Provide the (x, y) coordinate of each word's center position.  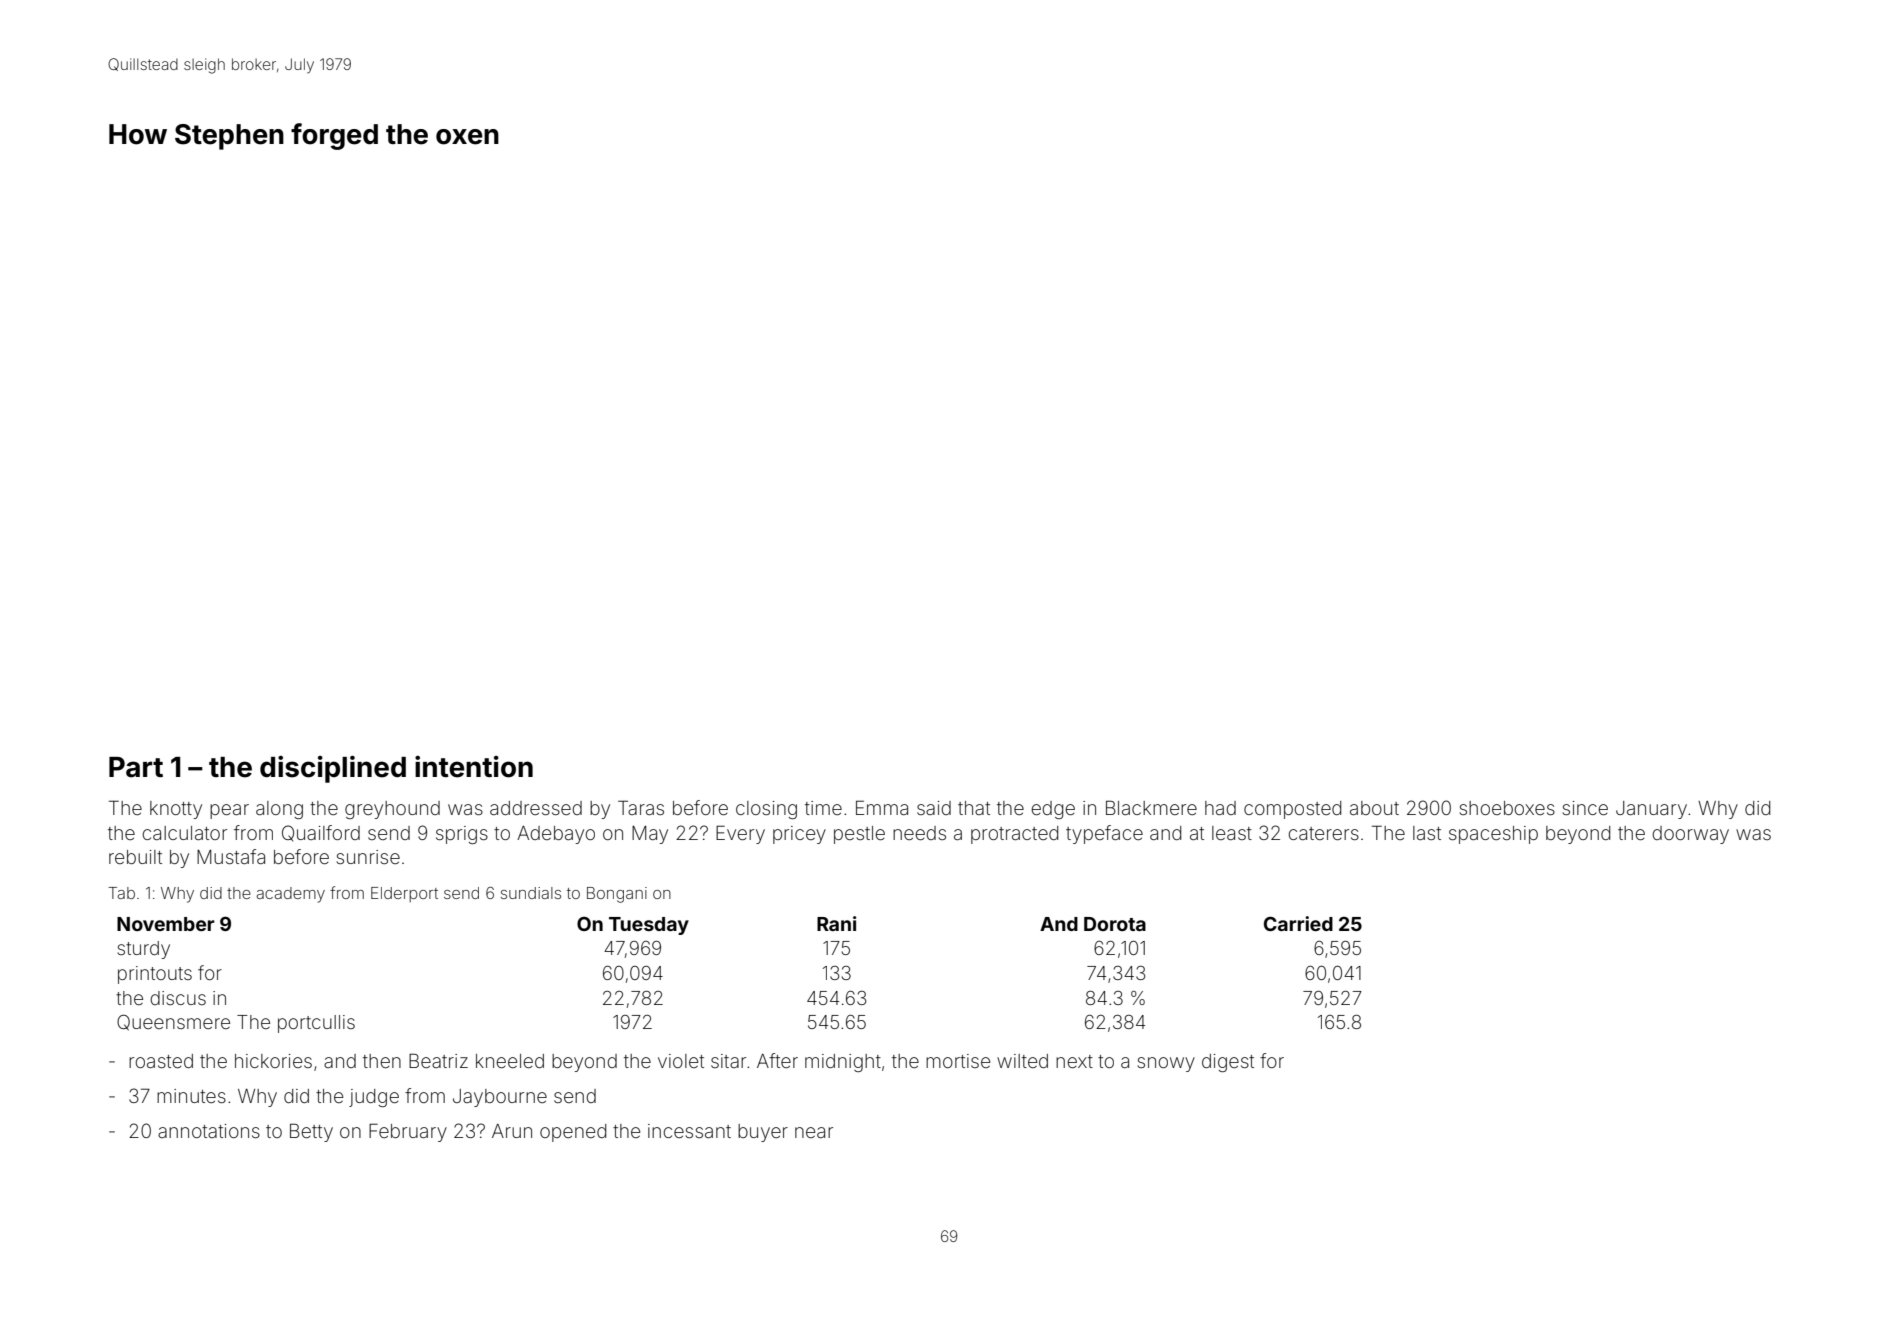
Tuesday (649, 926)
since (1585, 808)
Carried (1298, 923)
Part (136, 767)
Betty (311, 1132)
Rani (836, 923)
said (934, 808)
